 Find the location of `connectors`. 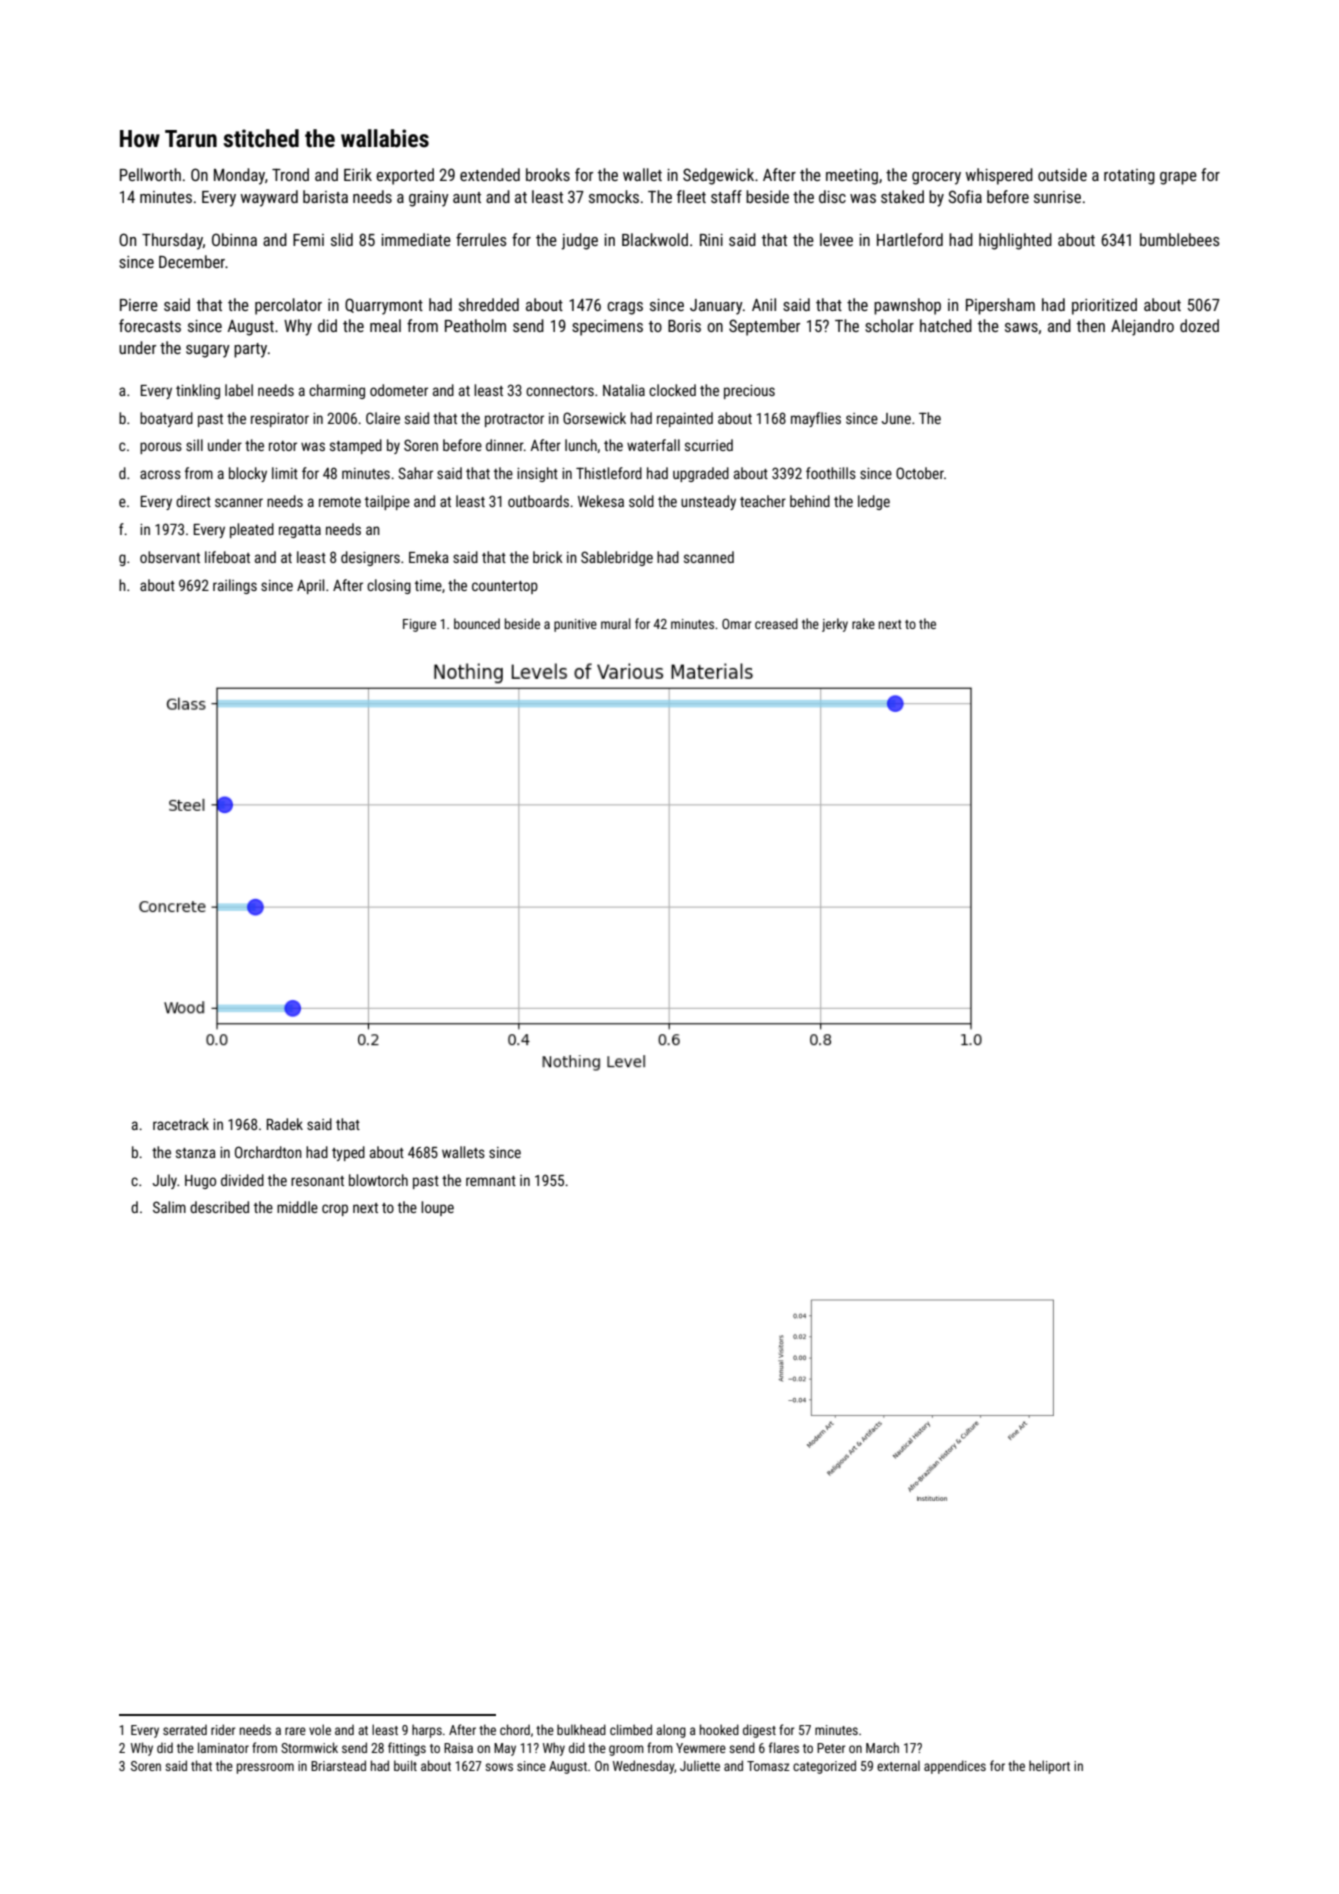

connectors is located at coordinates (560, 391).
